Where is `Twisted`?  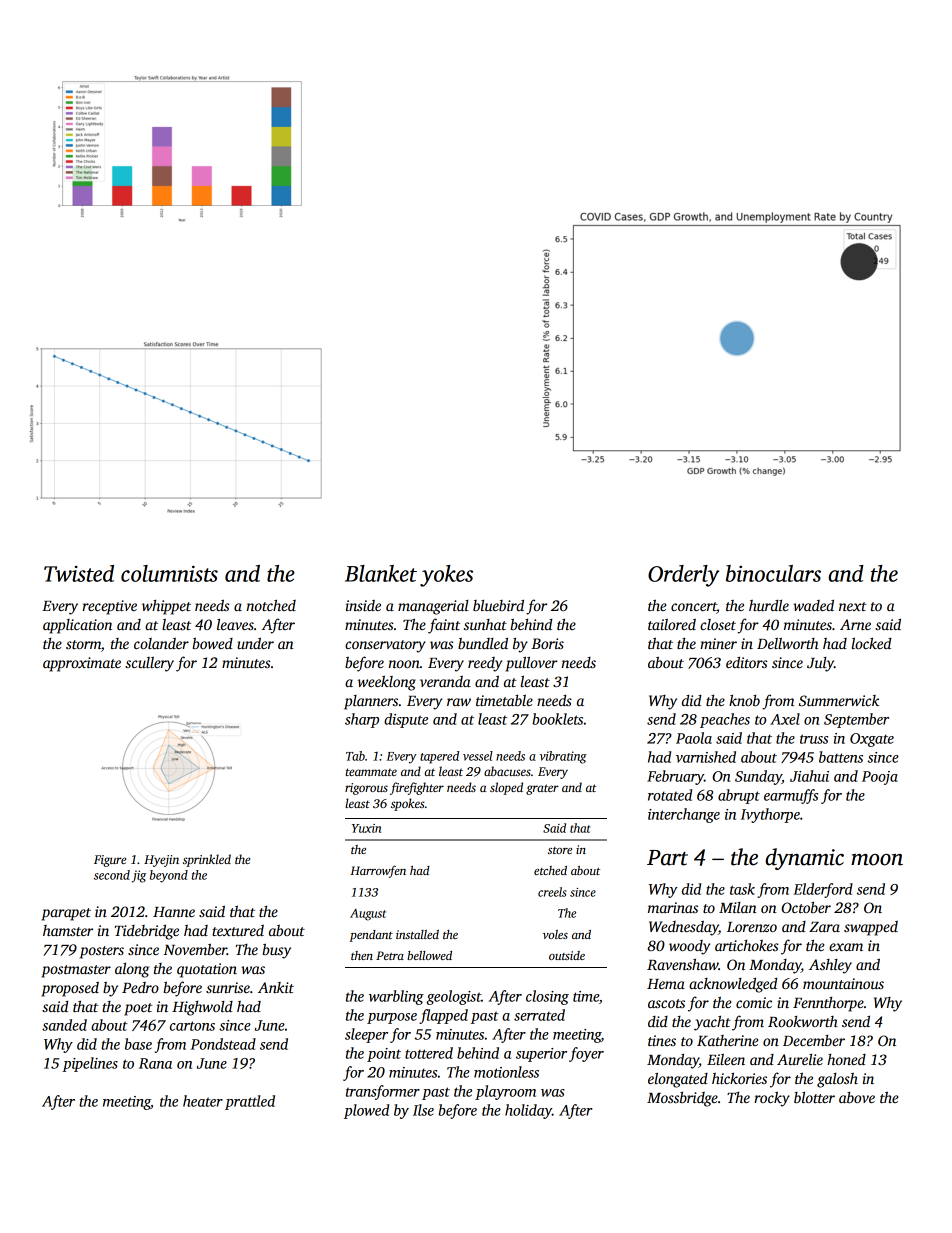 Twisted is located at coordinates (79, 573).
